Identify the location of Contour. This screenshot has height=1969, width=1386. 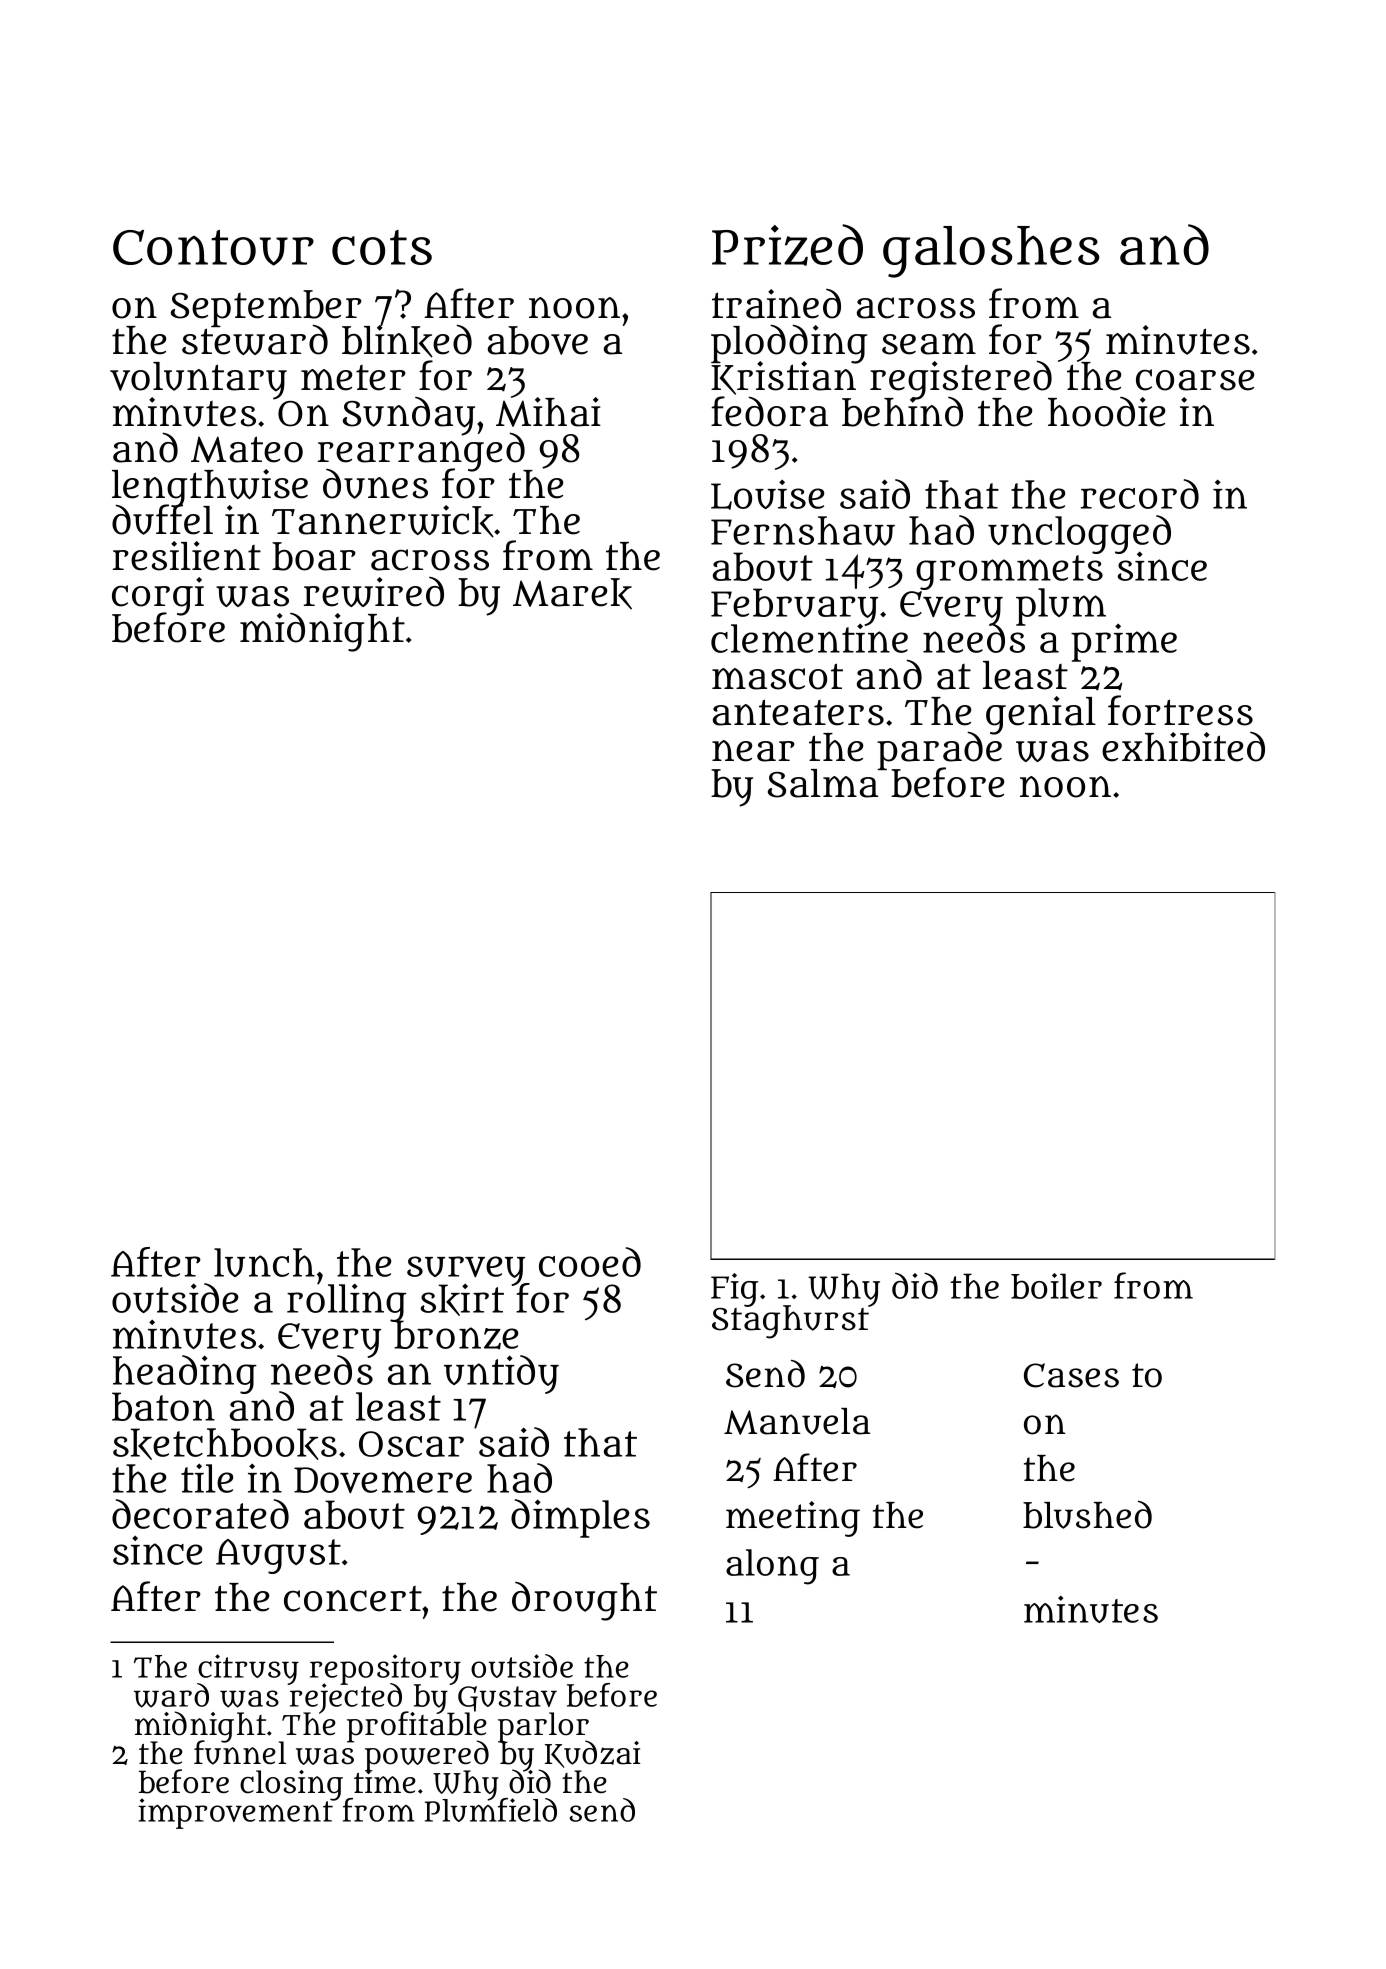
(213, 247).
